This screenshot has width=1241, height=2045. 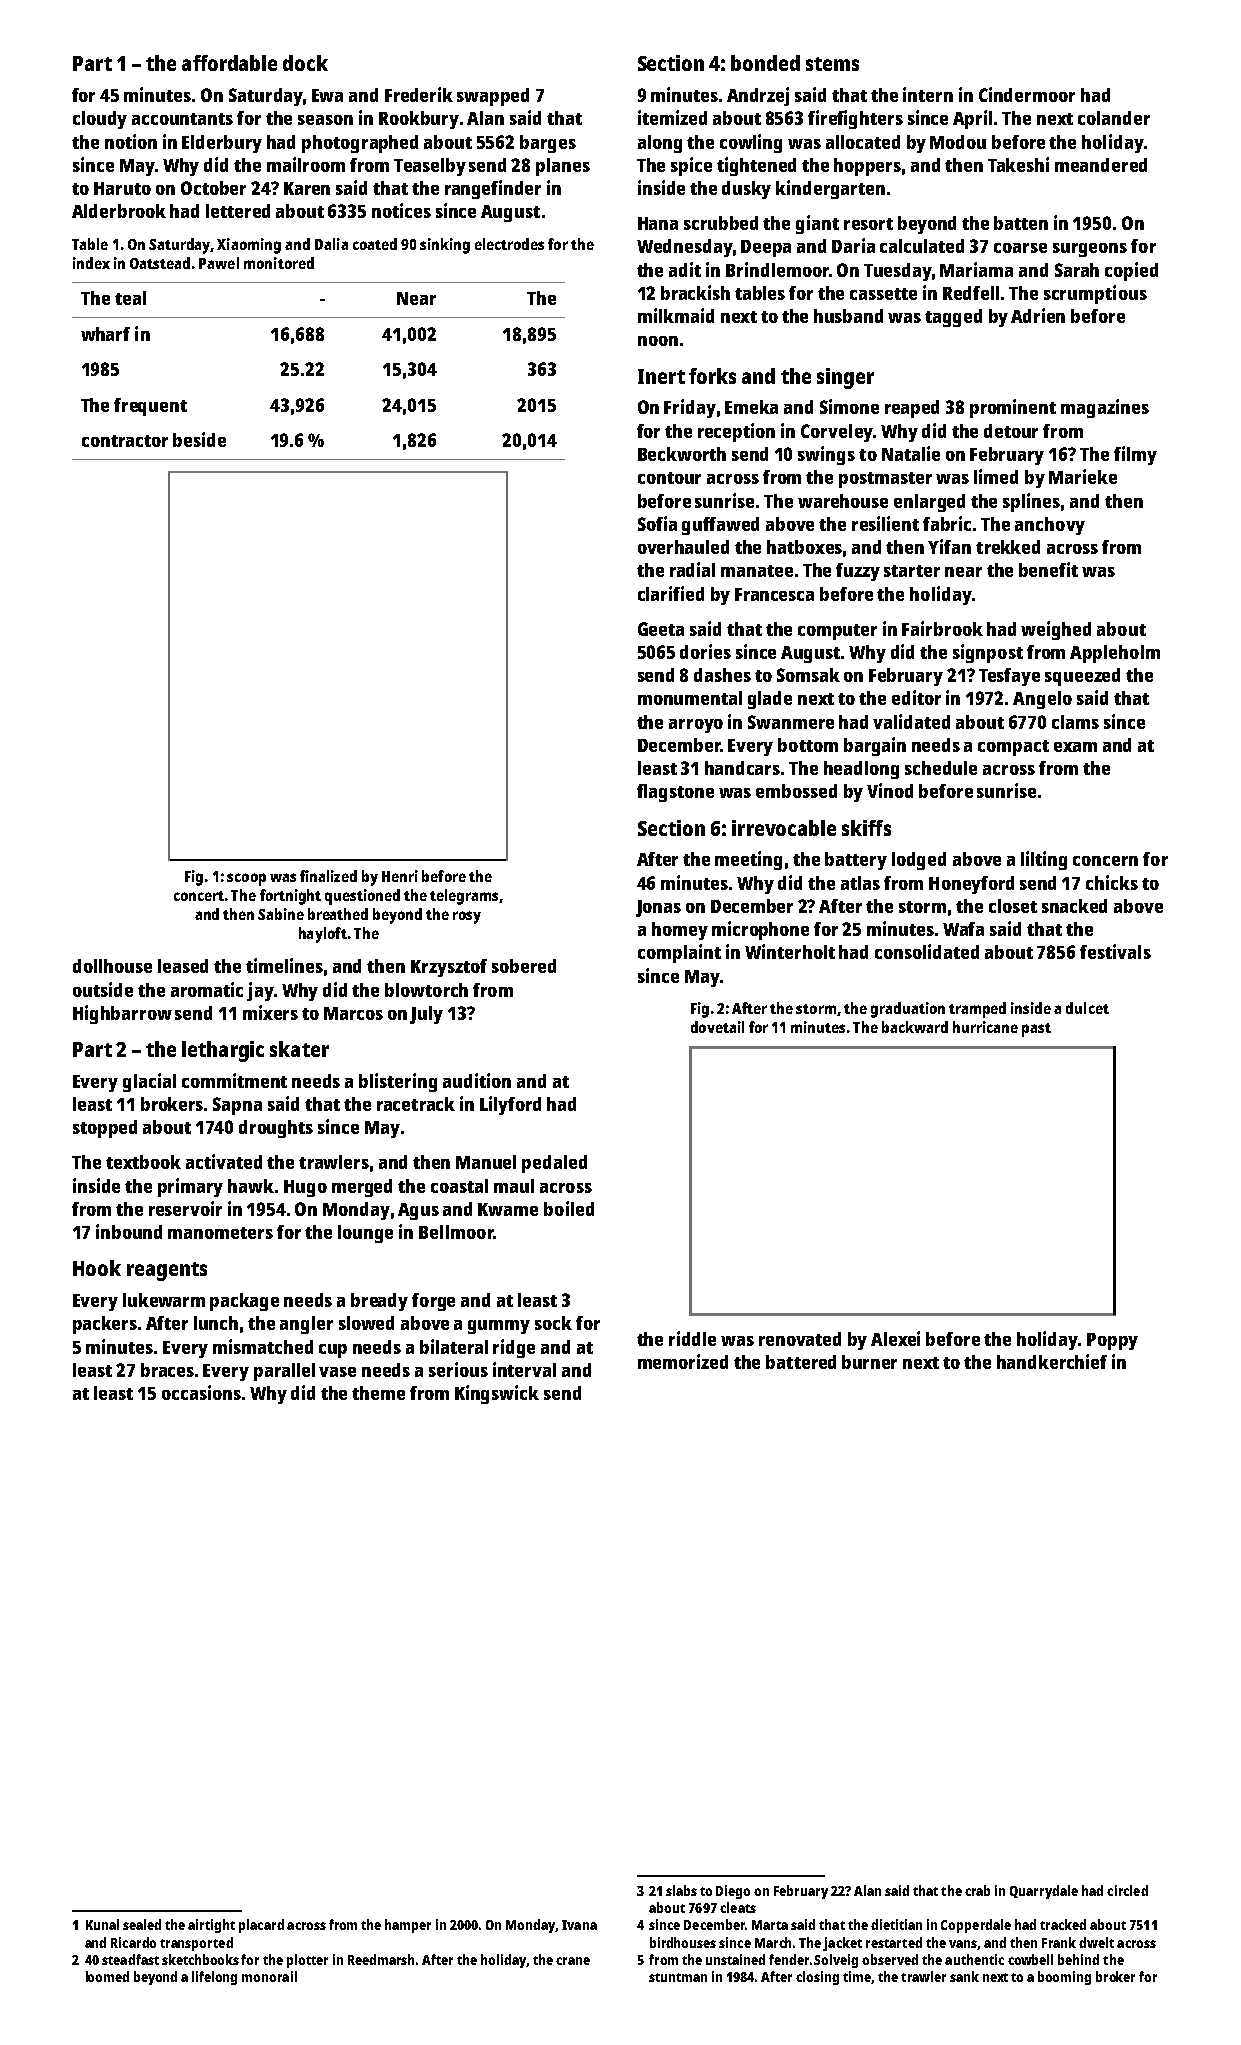 I want to click on Cindermoor, so click(x=1027, y=94).
